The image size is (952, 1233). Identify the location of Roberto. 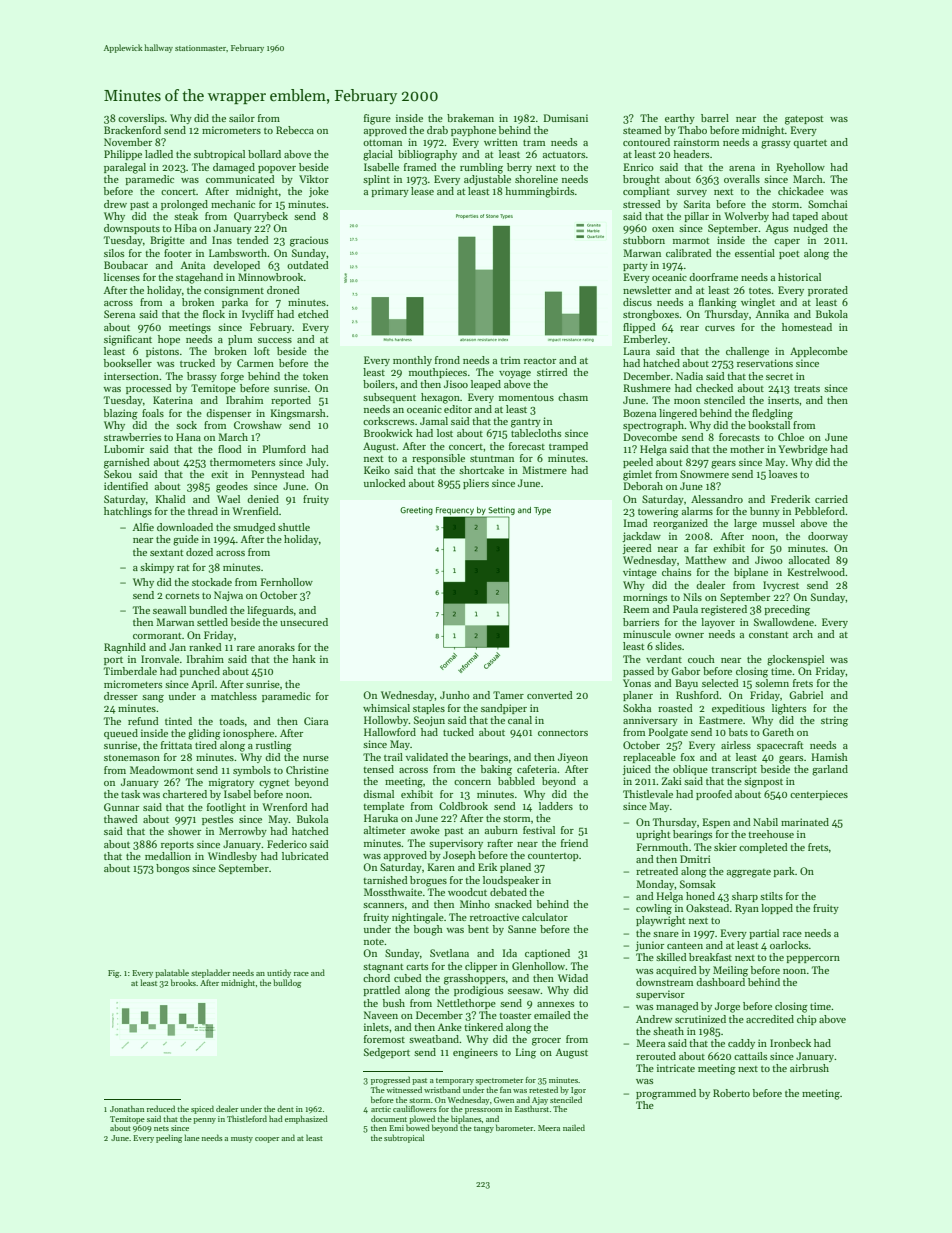
(731, 1093).
